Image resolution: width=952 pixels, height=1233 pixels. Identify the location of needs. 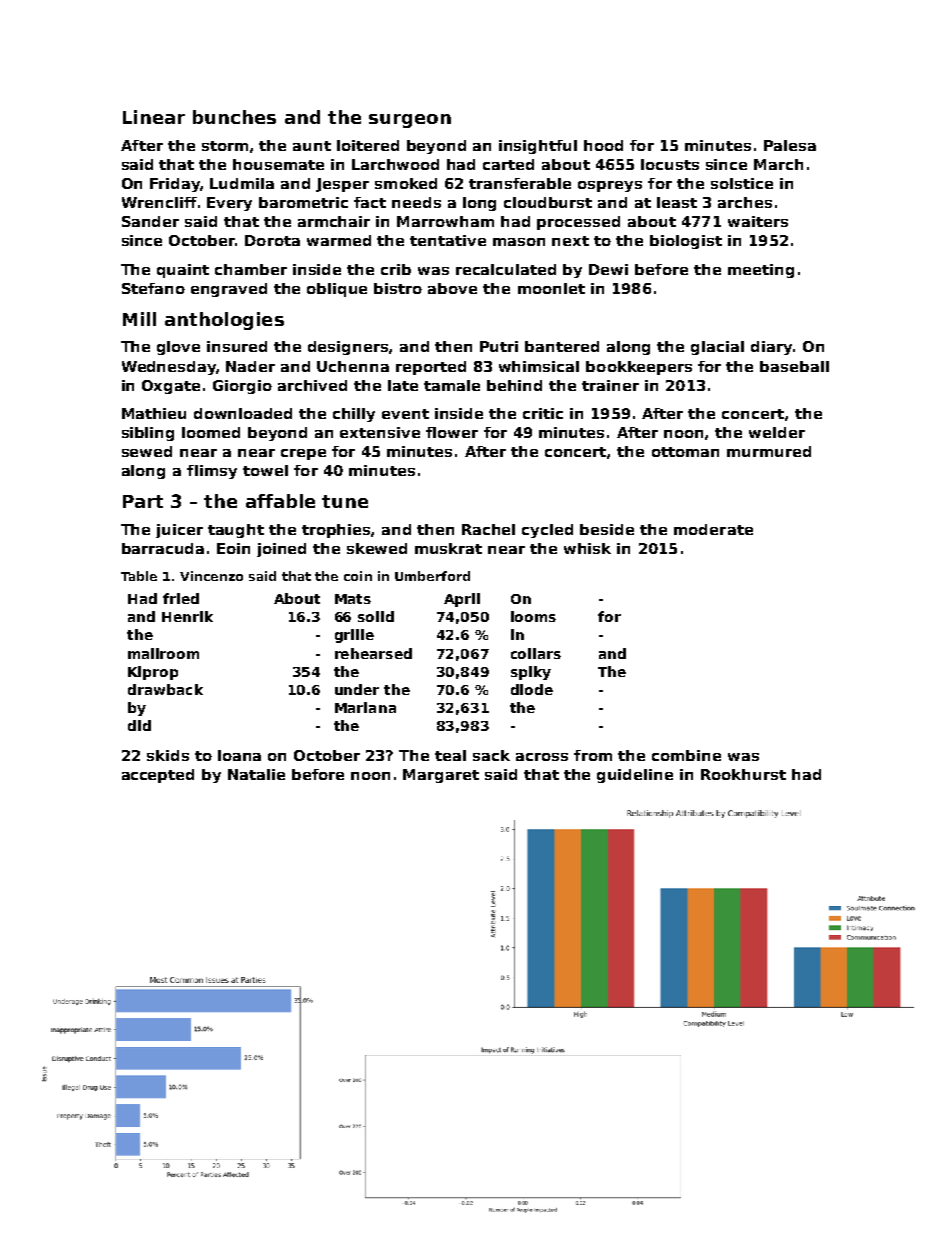
(416, 202).
